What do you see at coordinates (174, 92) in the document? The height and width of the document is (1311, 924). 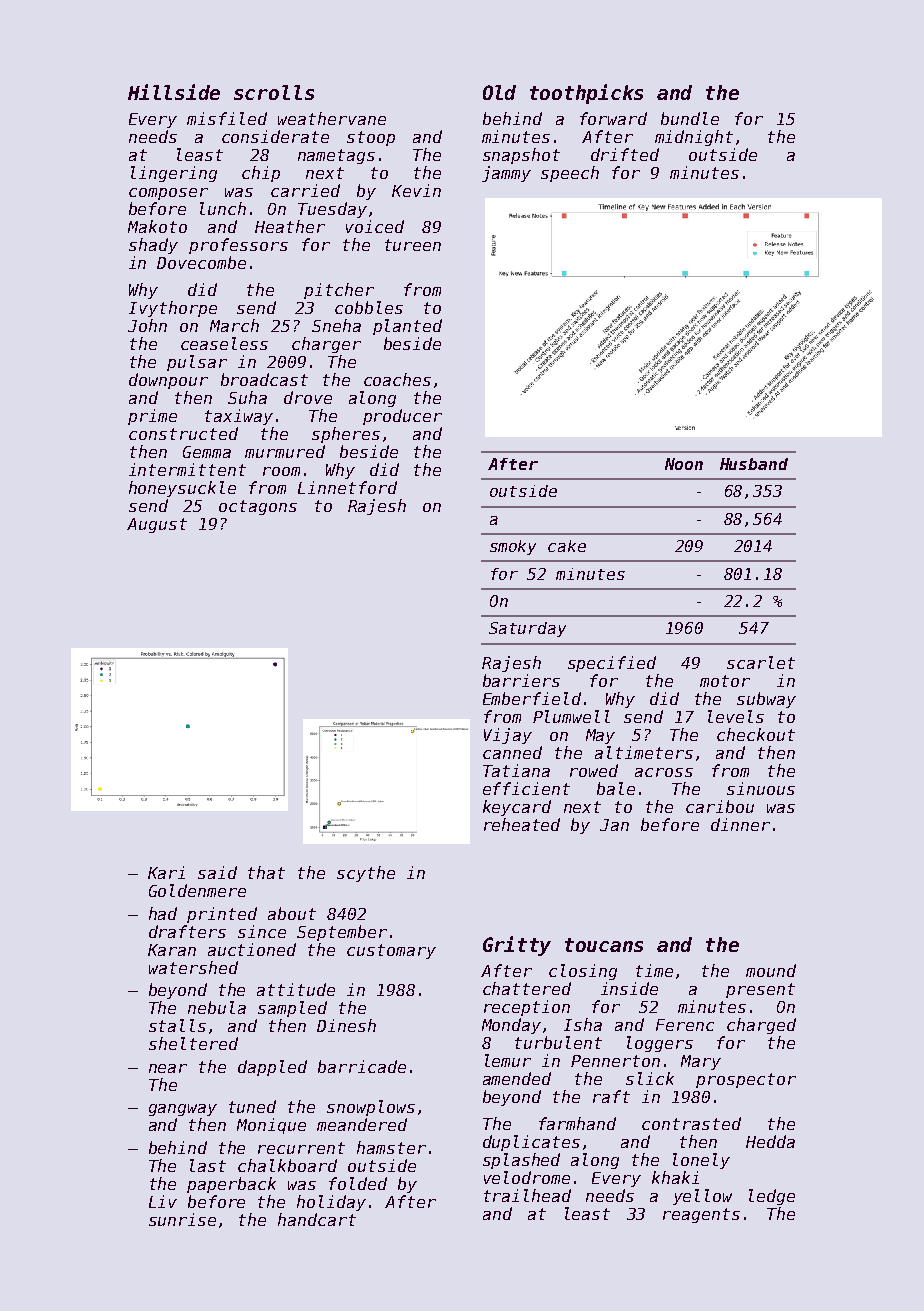 I see `Hillside` at bounding box center [174, 92].
